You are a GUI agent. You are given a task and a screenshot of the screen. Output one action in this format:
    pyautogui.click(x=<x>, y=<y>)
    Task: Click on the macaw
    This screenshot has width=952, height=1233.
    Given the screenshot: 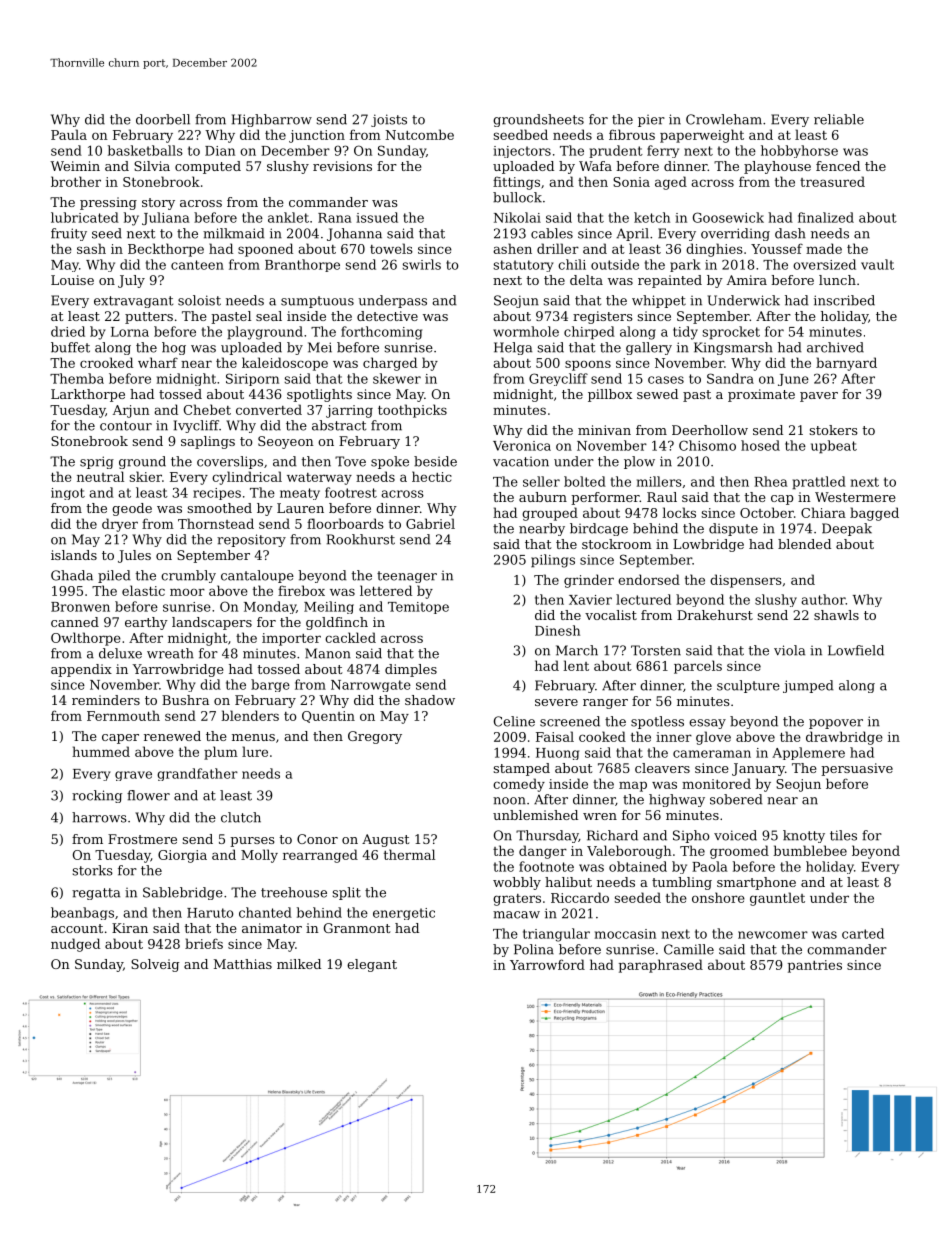 What is the action you would take?
    pyautogui.click(x=516, y=915)
